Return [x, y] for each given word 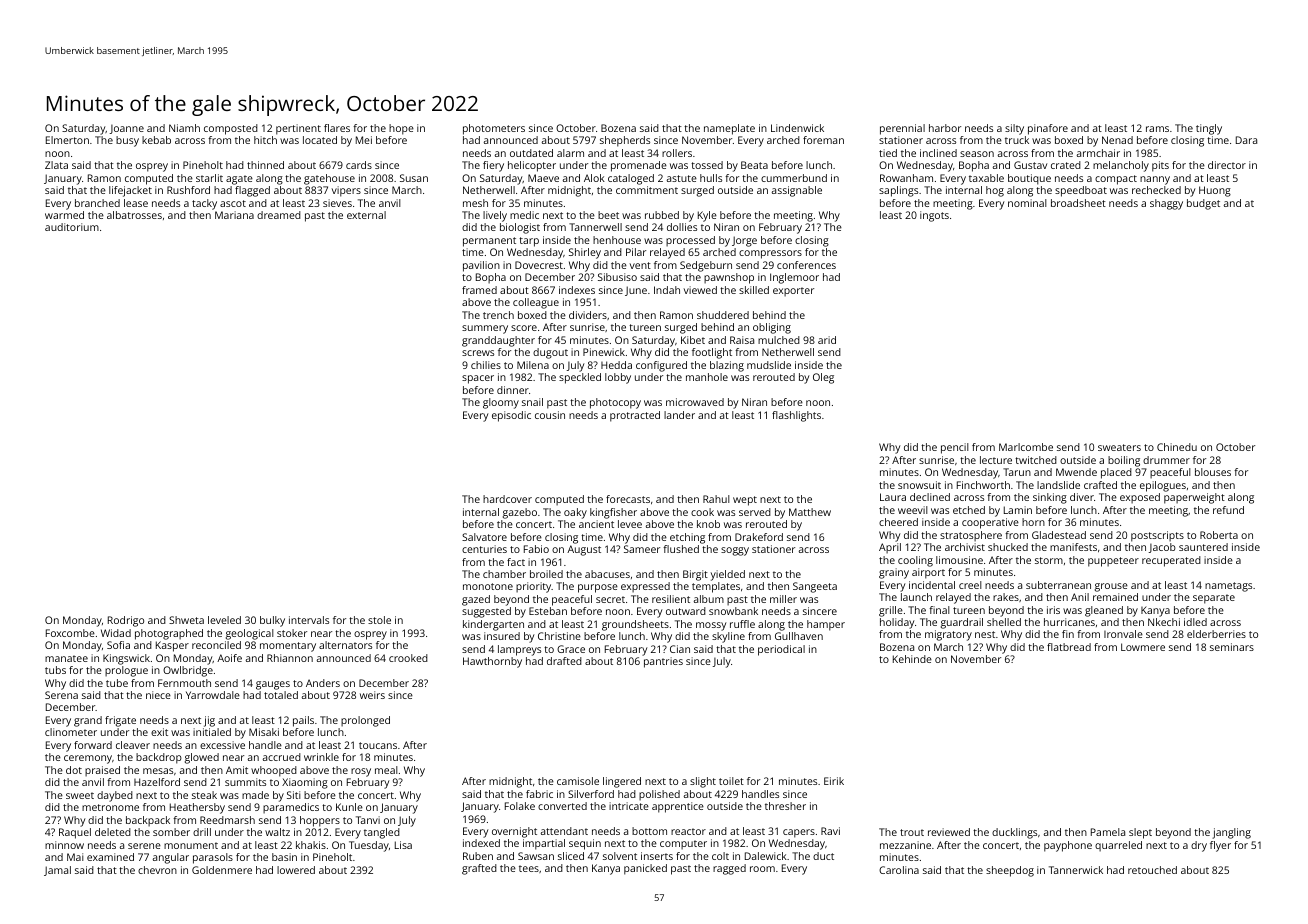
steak [204, 795]
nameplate [729, 129]
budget [1203, 204]
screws [478, 353]
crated [1066, 165]
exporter [793, 292]
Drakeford [759, 537]
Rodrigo [126, 621]
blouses [1213, 472]
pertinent [298, 129]
